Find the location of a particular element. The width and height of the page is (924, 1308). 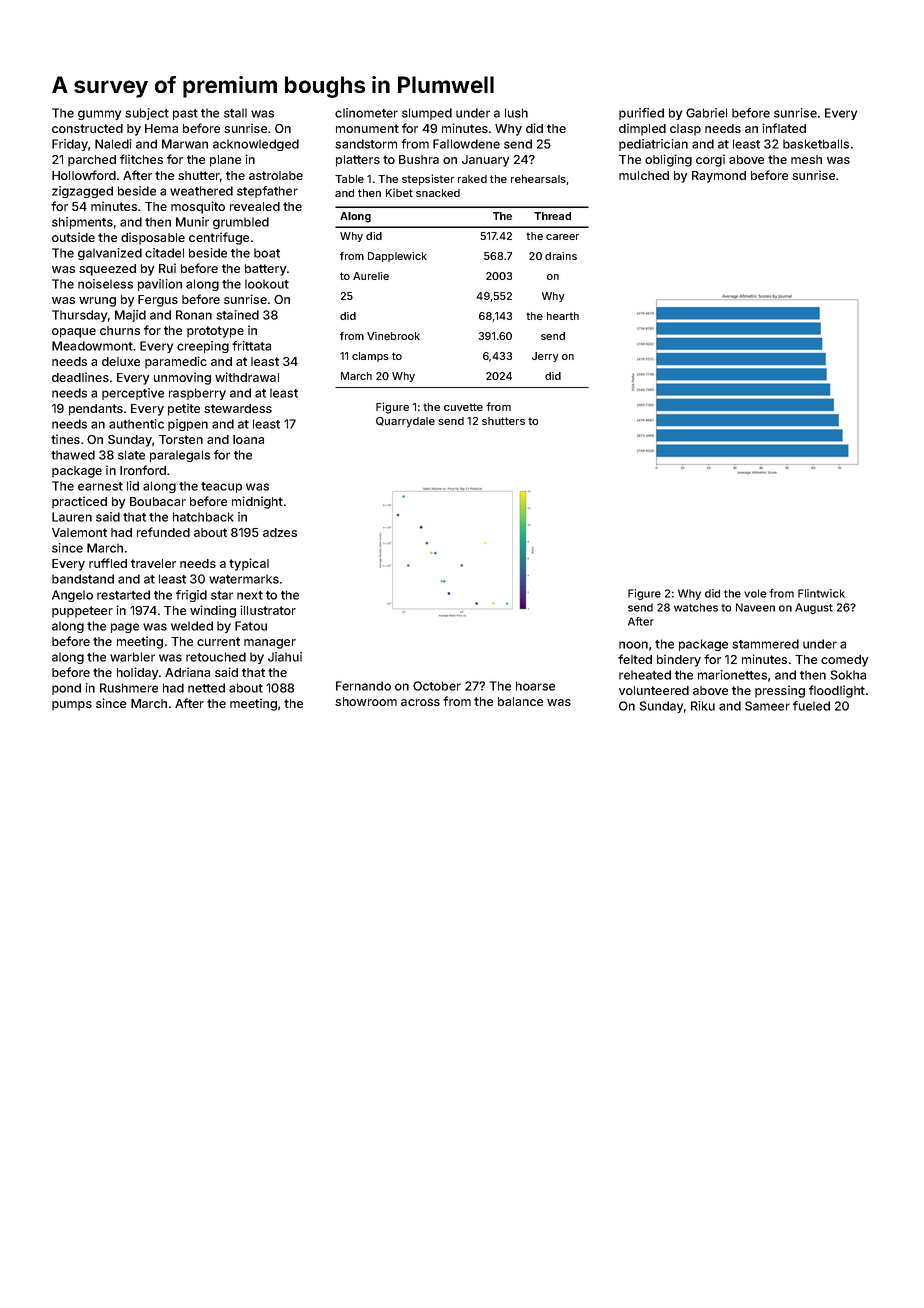

adzes is located at coordinates (280, 532).
